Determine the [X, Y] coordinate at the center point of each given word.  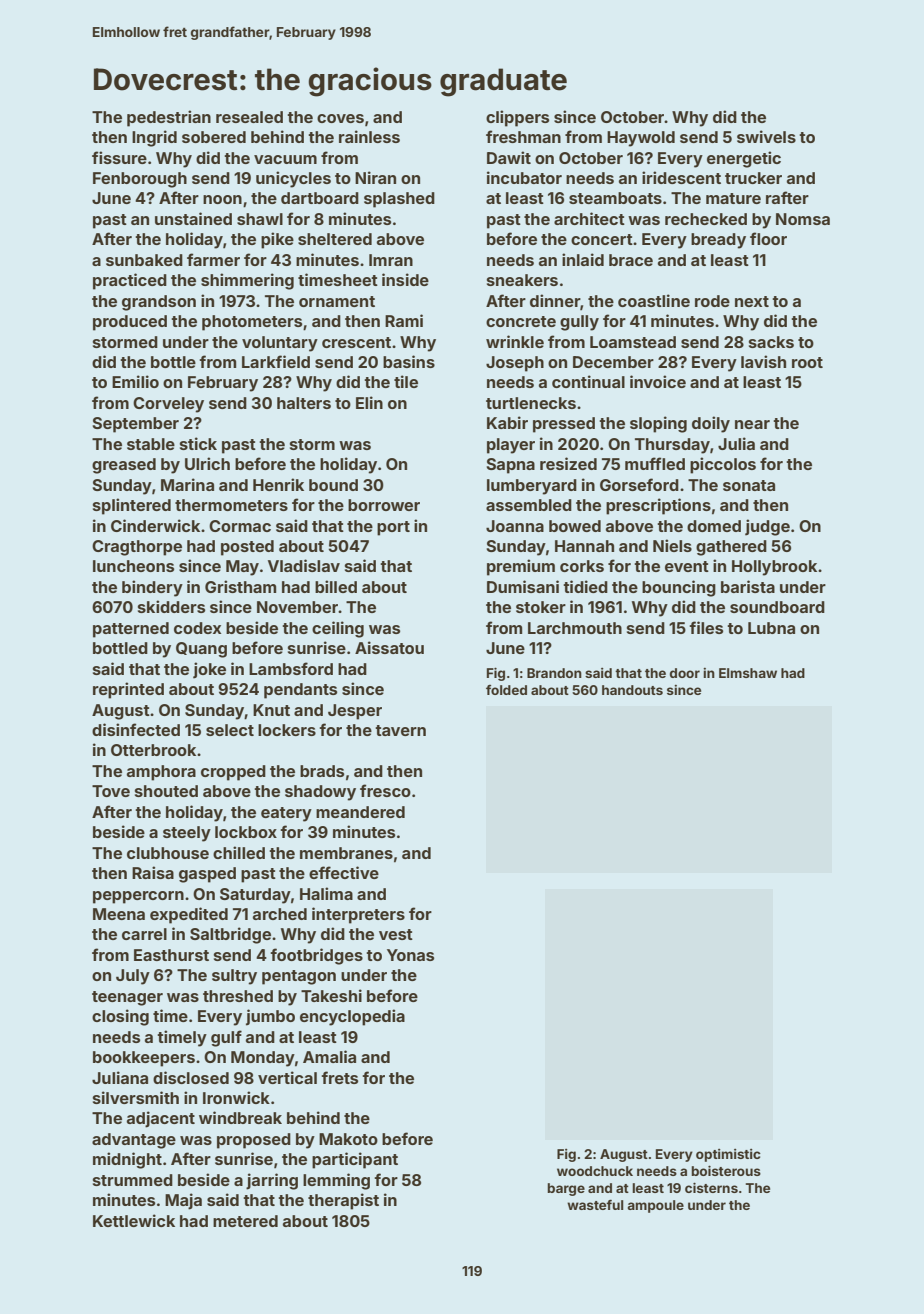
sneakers [522, 280]
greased [124, 466]
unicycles [293, 179]
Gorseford [639, 484]
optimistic [728, 1155]
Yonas [410, 955]
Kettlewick [134, 1220]
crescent [356, 342]
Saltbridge [230, 935]
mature [733, 198]
